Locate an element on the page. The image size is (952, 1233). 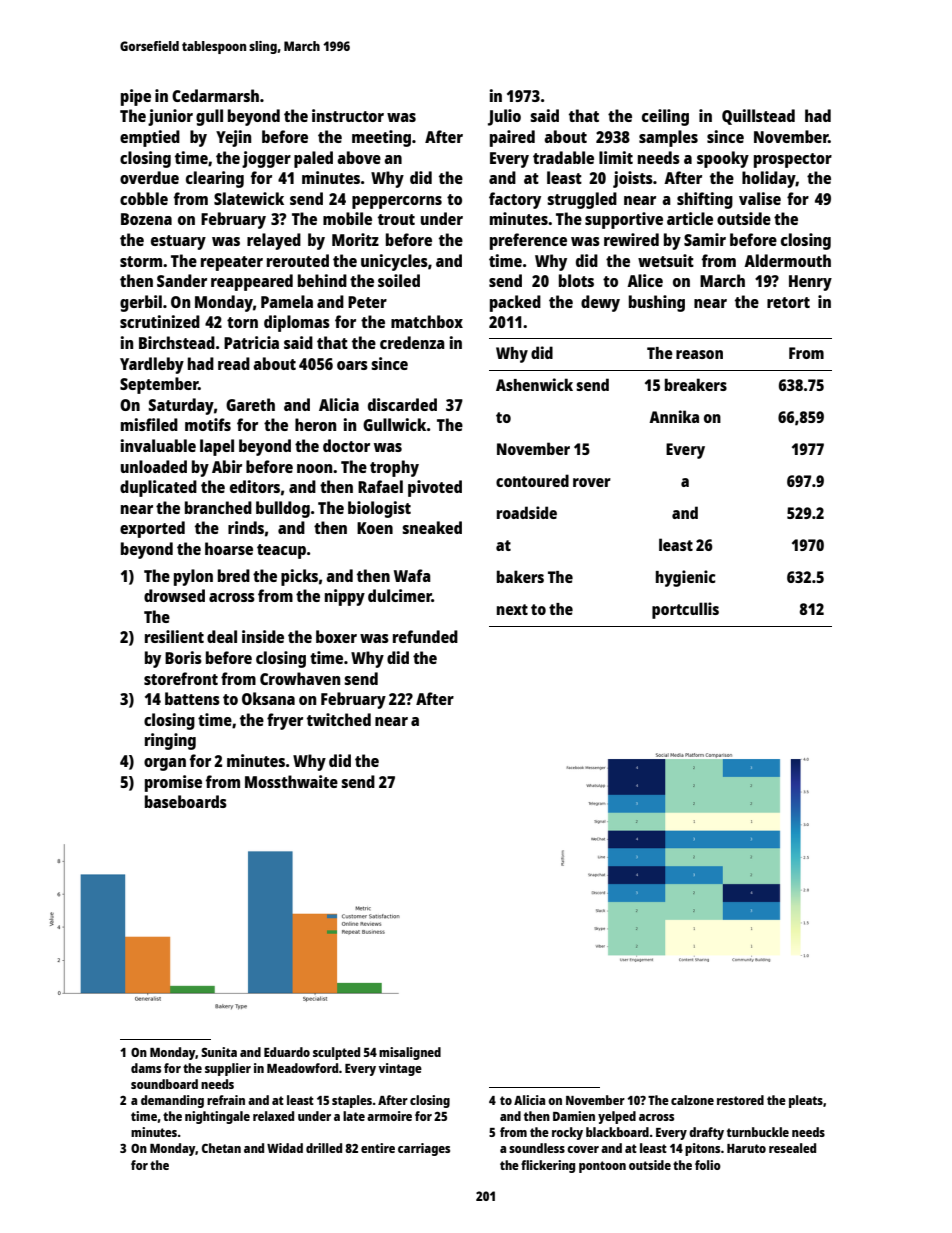
Eduardo is located at coordinates (287, 1052).
